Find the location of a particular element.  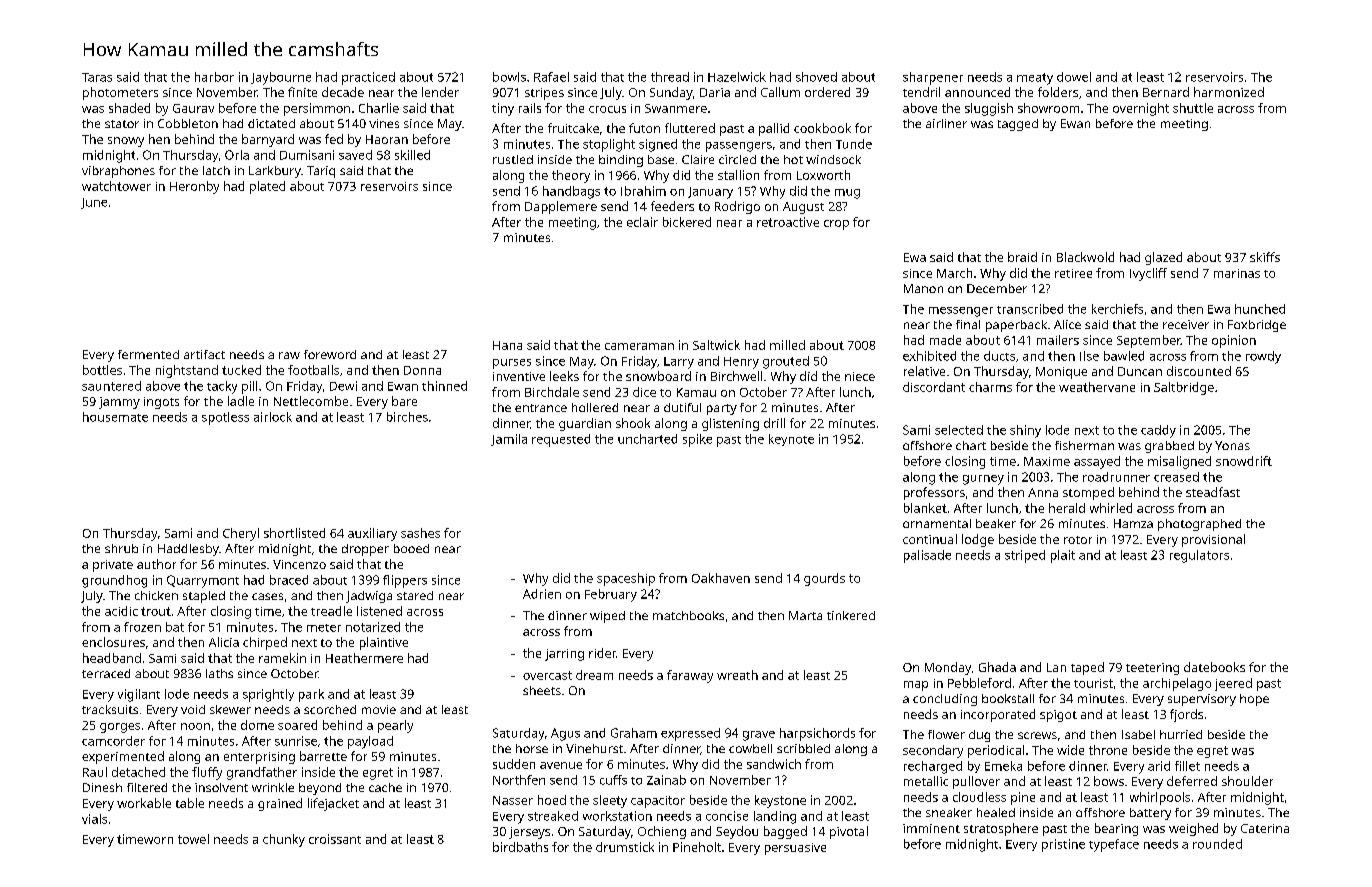

sauntered is located at coordinates (111, 386).
